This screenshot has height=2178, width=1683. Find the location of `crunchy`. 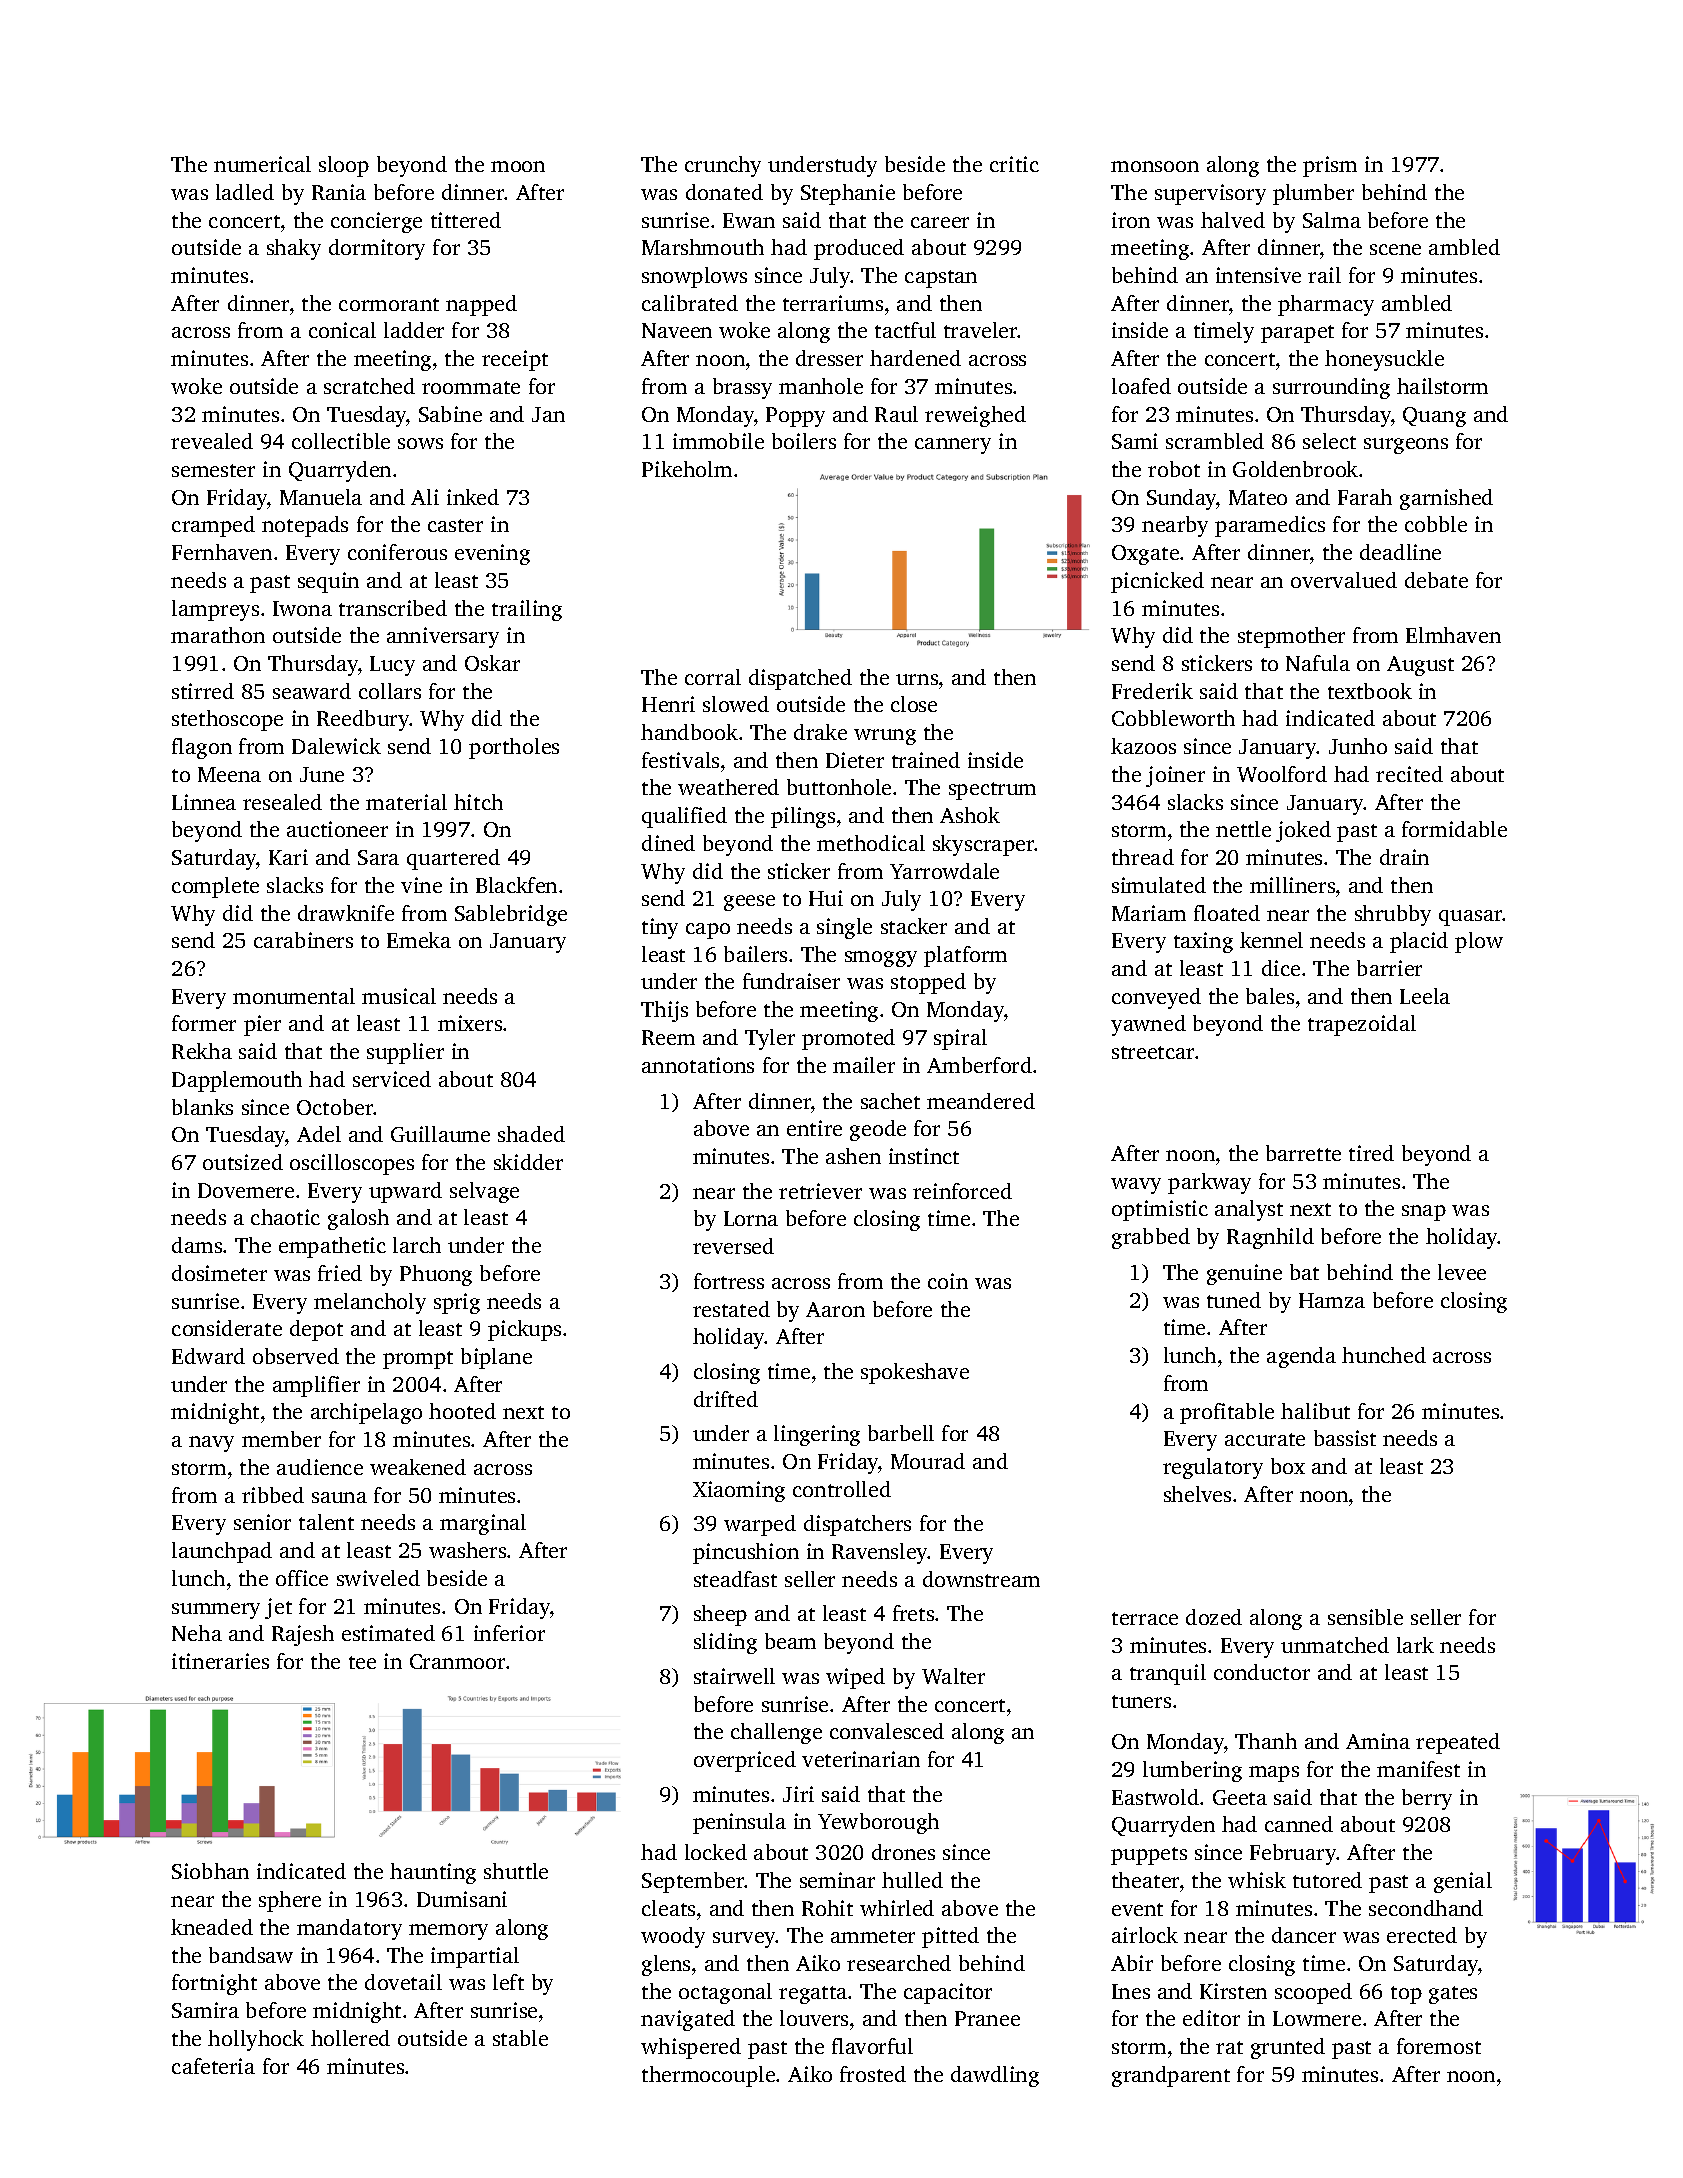

crunchy is located at coordinates (723, 166).
